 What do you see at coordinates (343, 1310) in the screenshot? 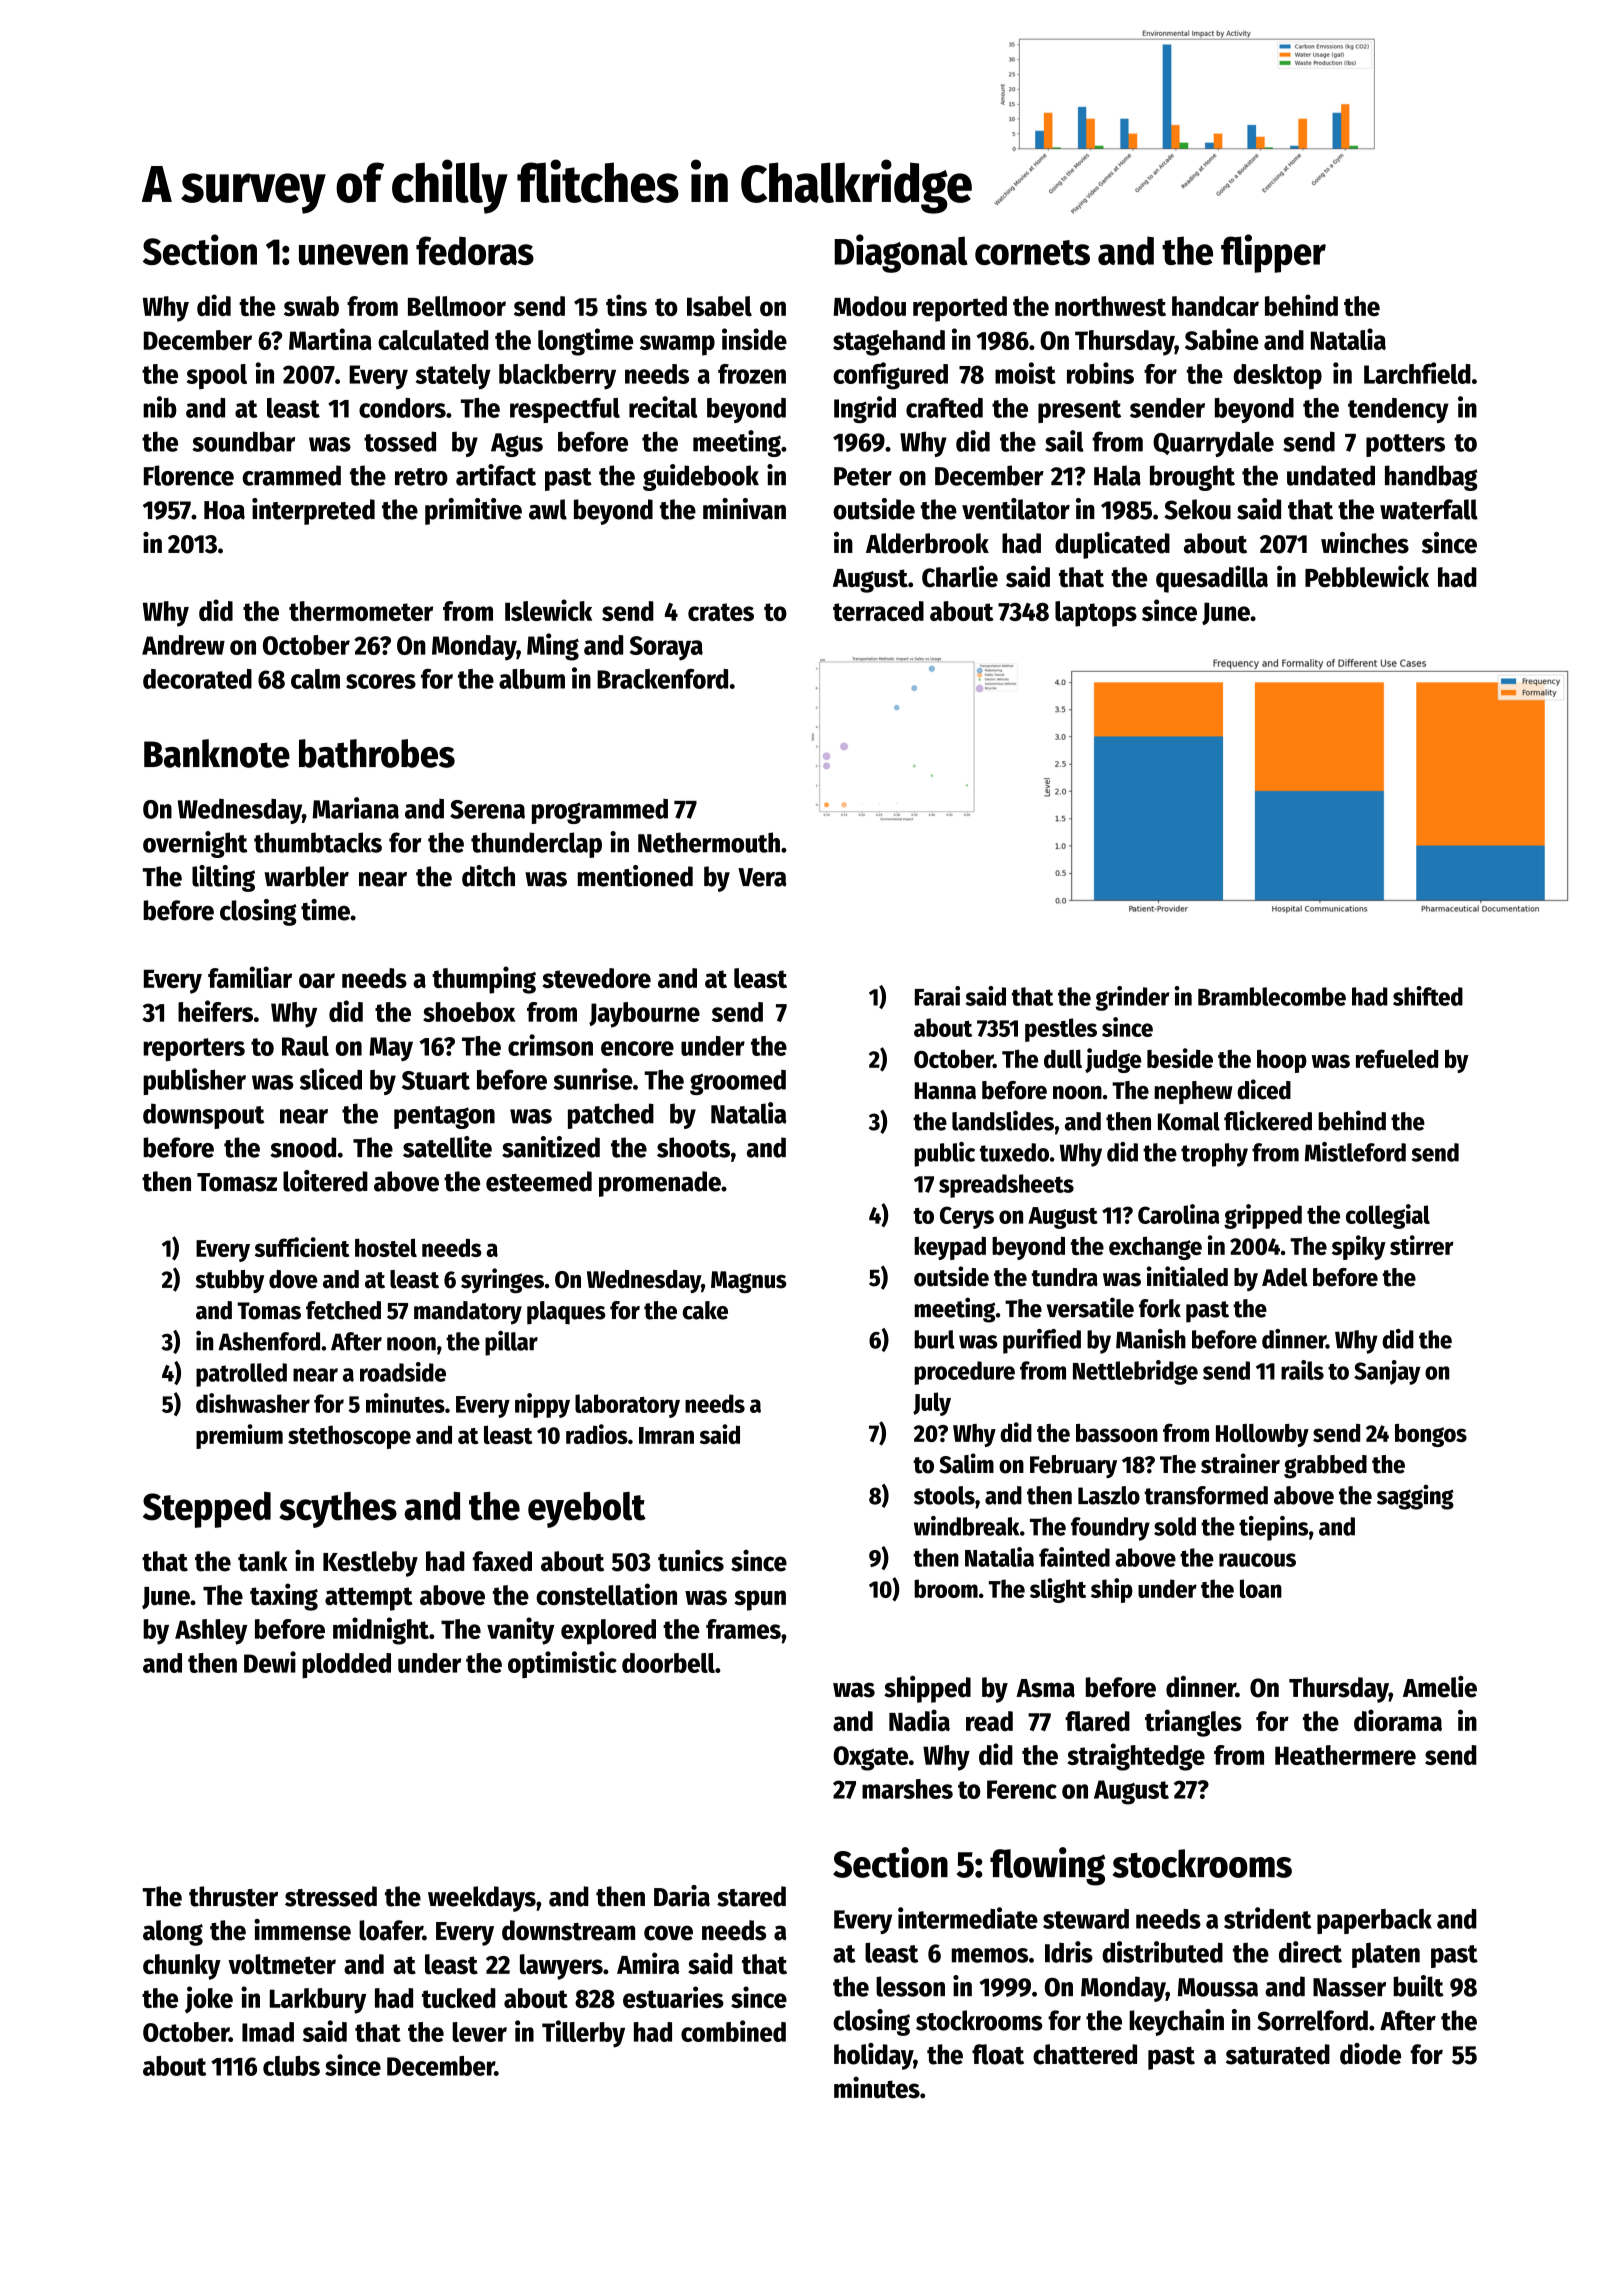
I see `fetched` at bounding box center [343, 1310].
